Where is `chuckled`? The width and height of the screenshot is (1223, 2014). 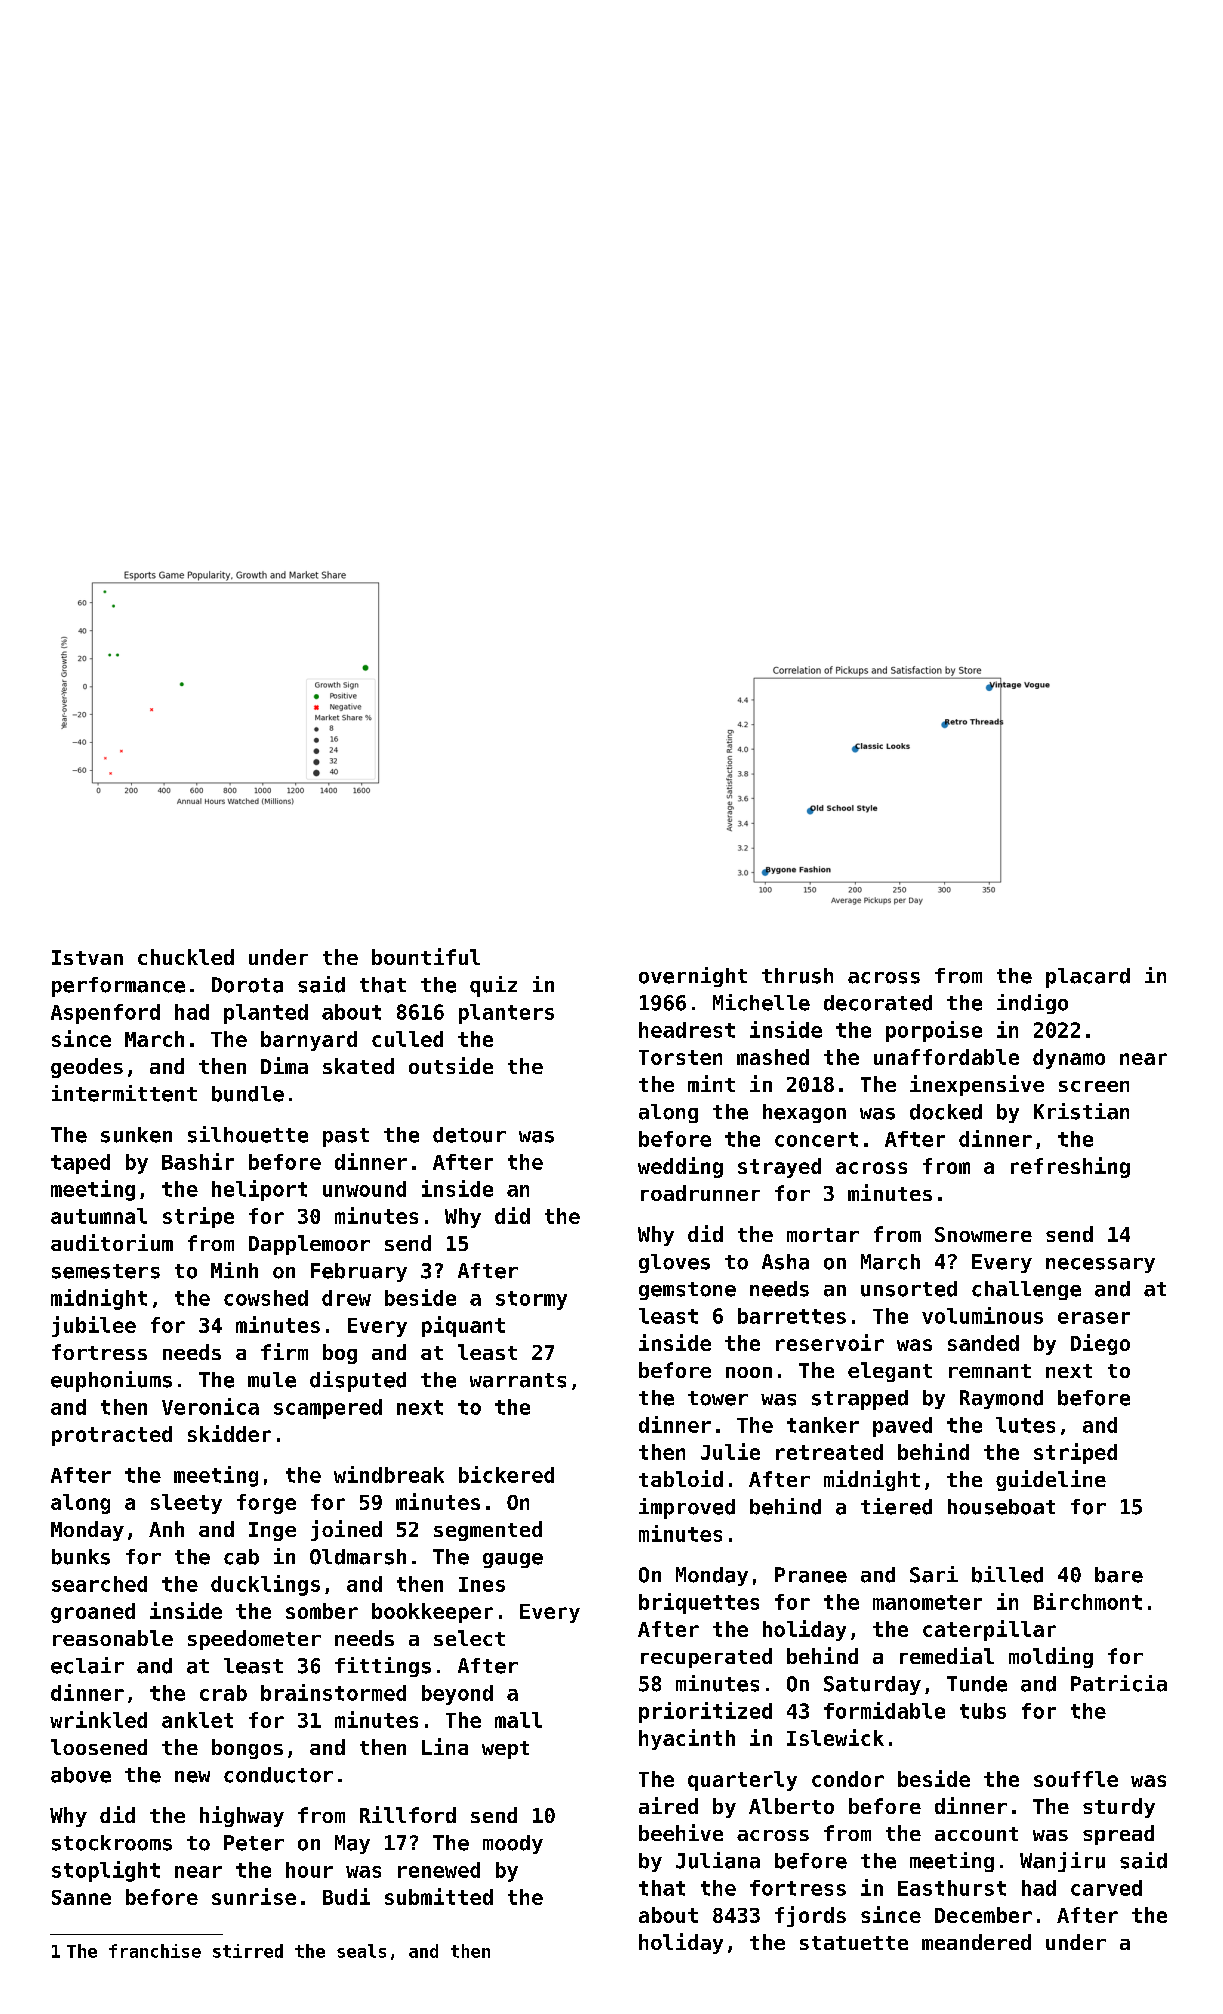
chuckled is located at coordinates (186, 957).
